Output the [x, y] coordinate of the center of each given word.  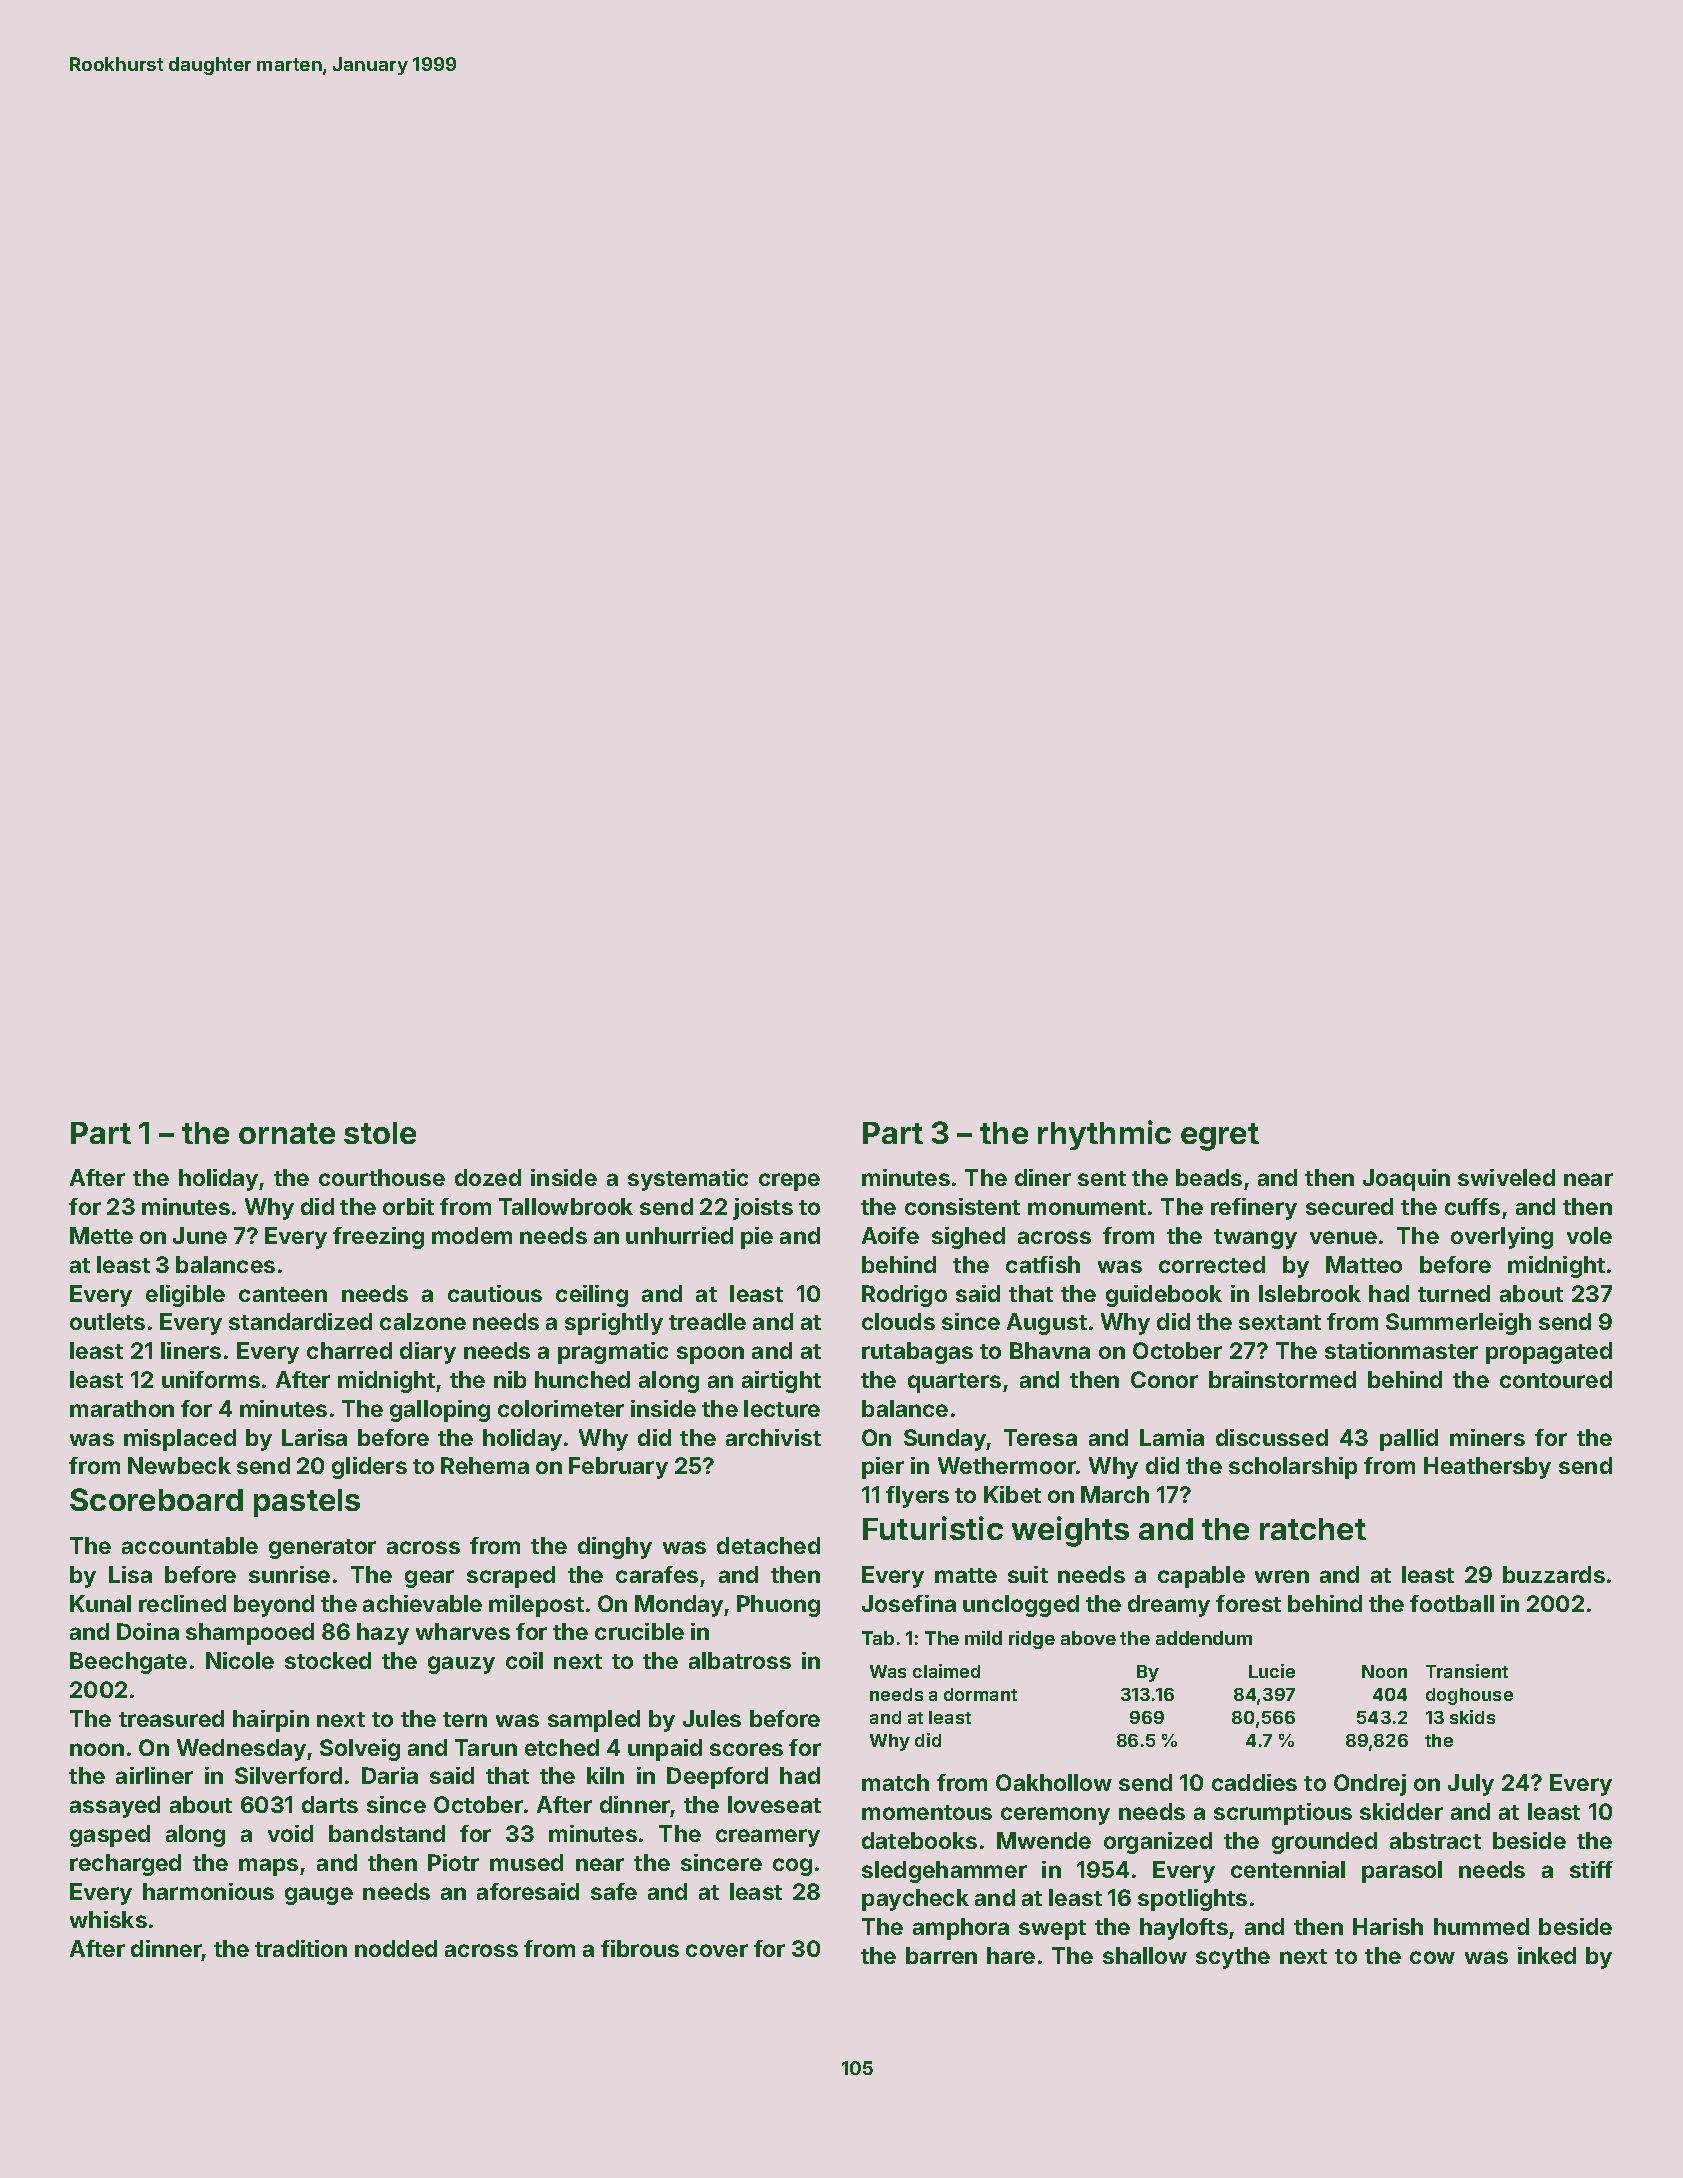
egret [1220, 1137]
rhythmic [1104, 1135]
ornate [287, 1133]
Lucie [1272, 1671]
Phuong [778, 1606]
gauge [319, 1896]
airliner [154, 1775]
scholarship [1293, 1468]
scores [746, 1749]
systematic [688, 1180]
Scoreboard [156, 1499]
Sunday [945, 1440]
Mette [101, 1235]
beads [1209, 1177]
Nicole [240, 1660]
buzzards [1554, 1574]
